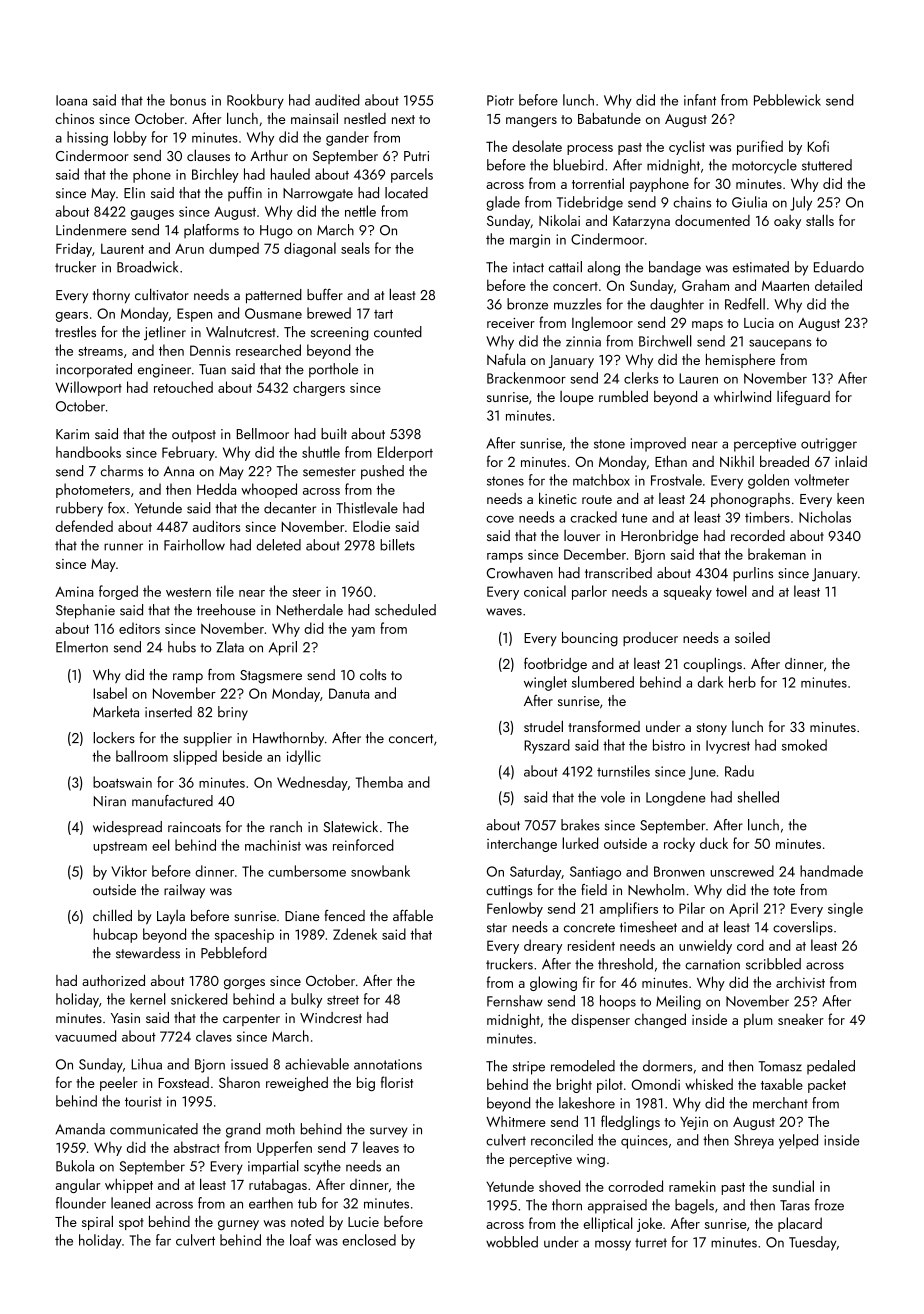 The image size is (924, 1314). What do you see at coordinates (97, 1222) in the page?
I see `spiral` at bounding box center [97, 1222].
